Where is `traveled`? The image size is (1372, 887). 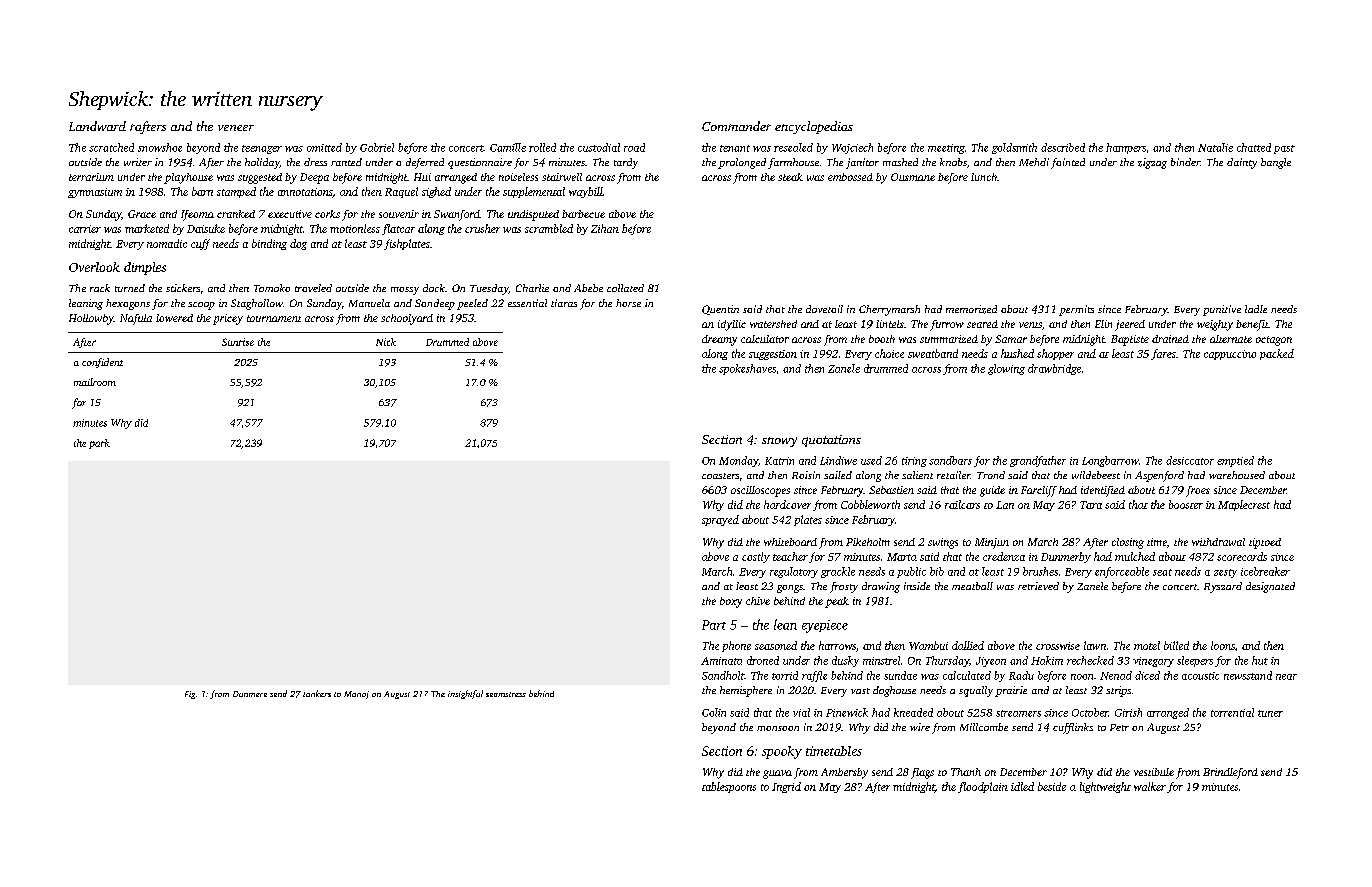
traveled is located at coordinates (313, 288).
